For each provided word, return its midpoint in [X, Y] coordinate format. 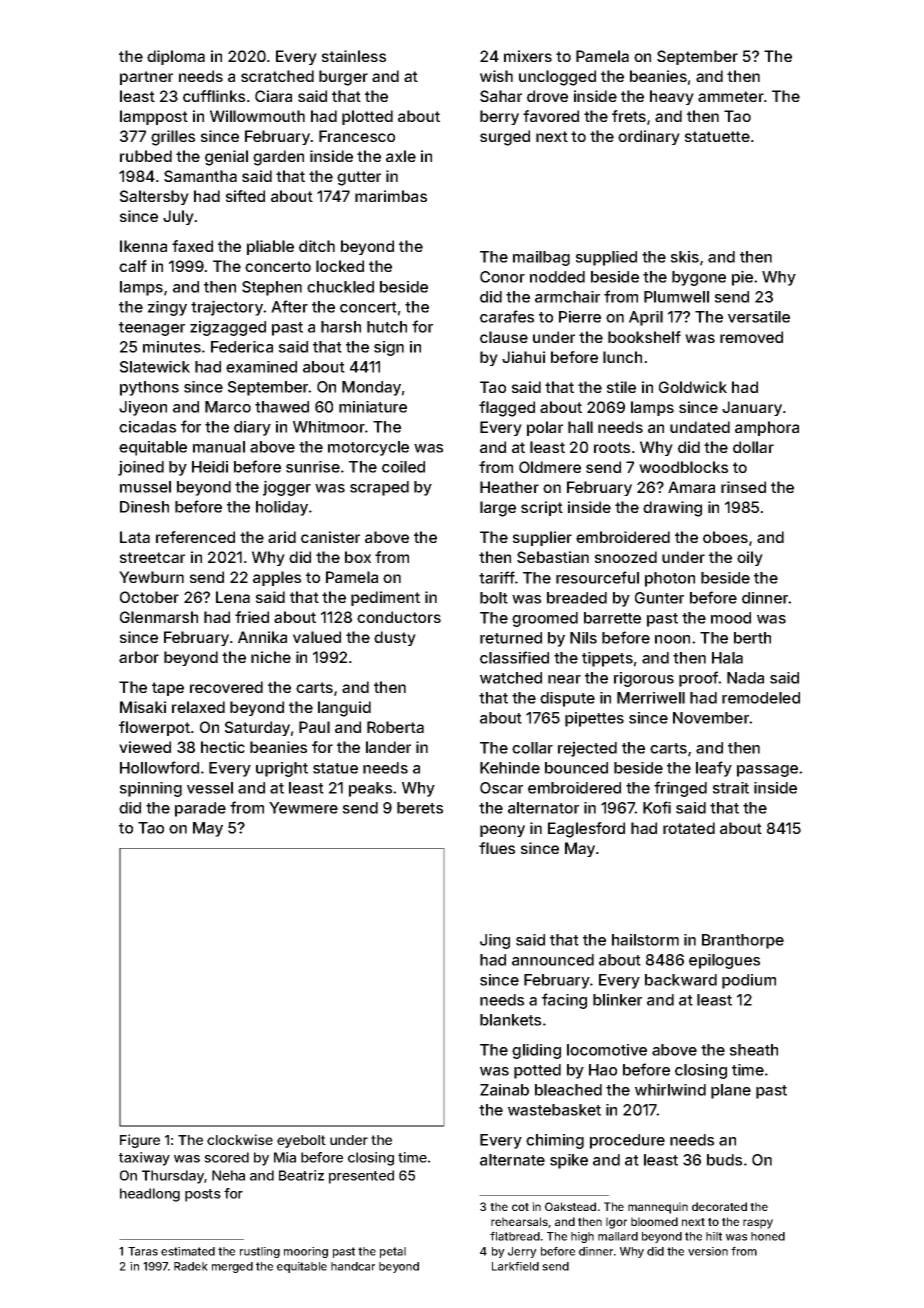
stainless [354, 56]
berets [420, 808]
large [498, 509]
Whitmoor [329, 427]
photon [670, 579]
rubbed [146, 156]
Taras [143, 1251]
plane [731, 1091]
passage [767, 771]
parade [200, 809]
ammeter [731, 96]
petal [393, 1252]
